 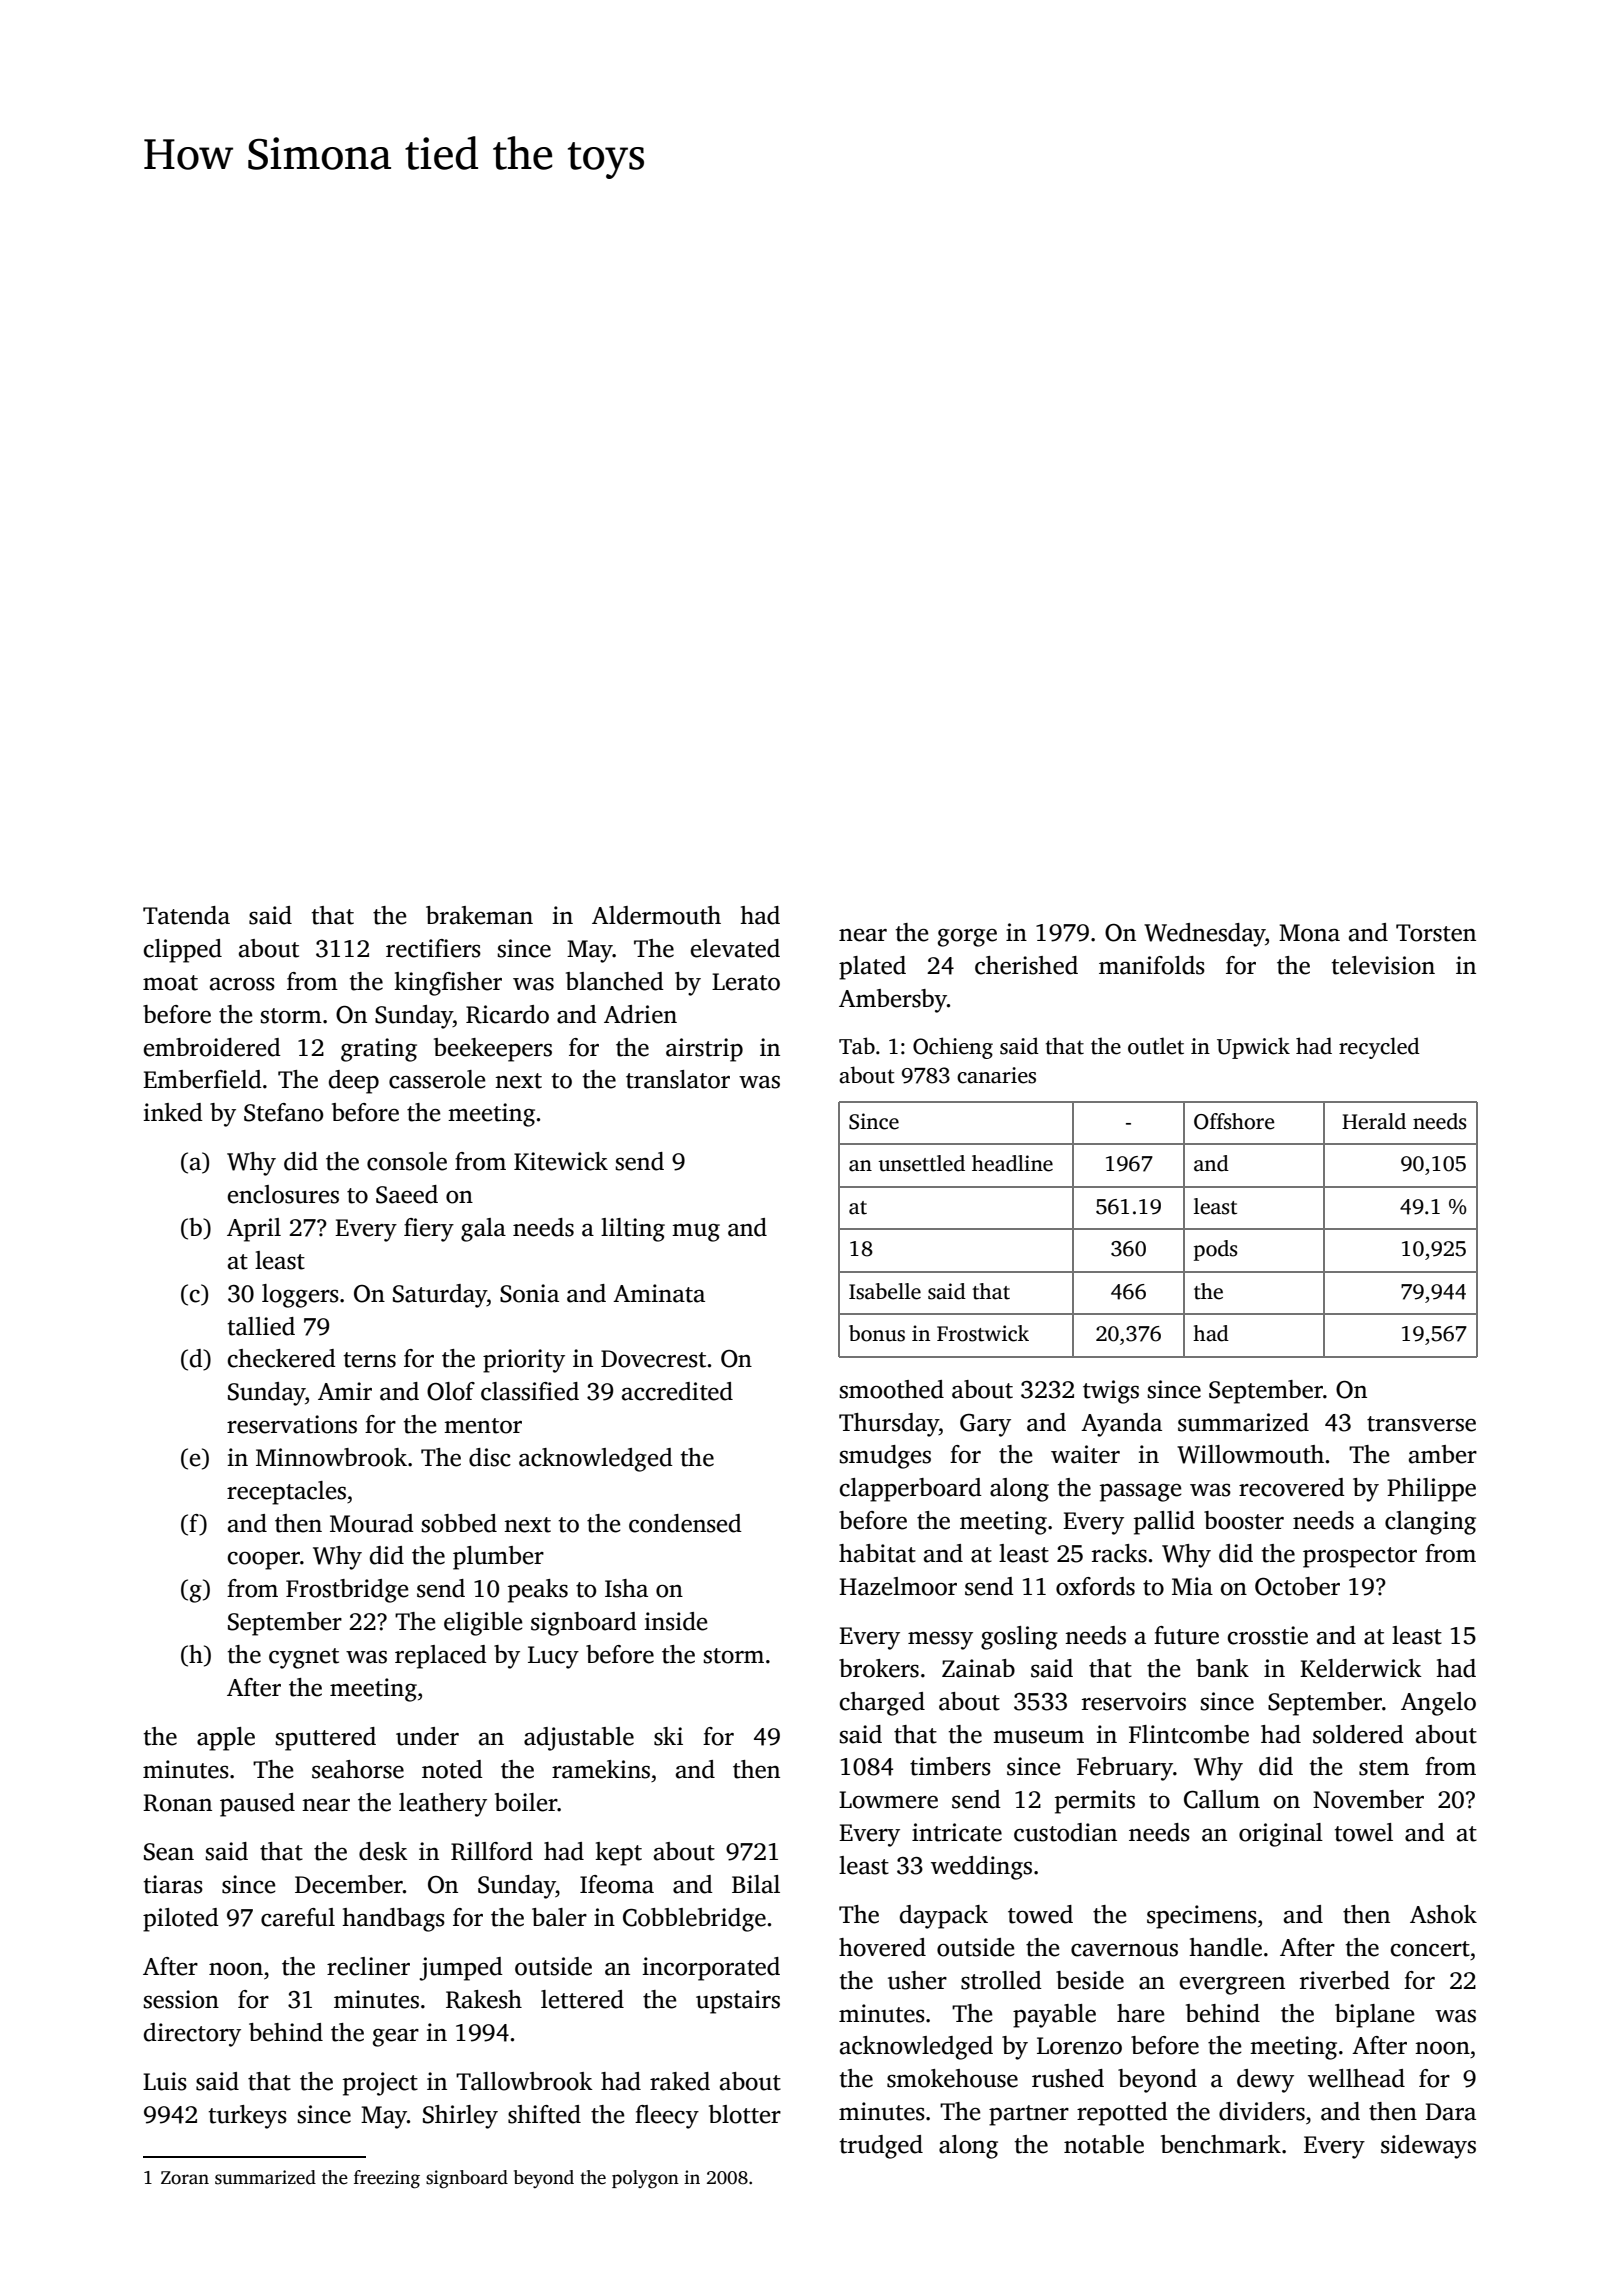 I want to click on Kelderwick, so click(x=1361, y=1668).
